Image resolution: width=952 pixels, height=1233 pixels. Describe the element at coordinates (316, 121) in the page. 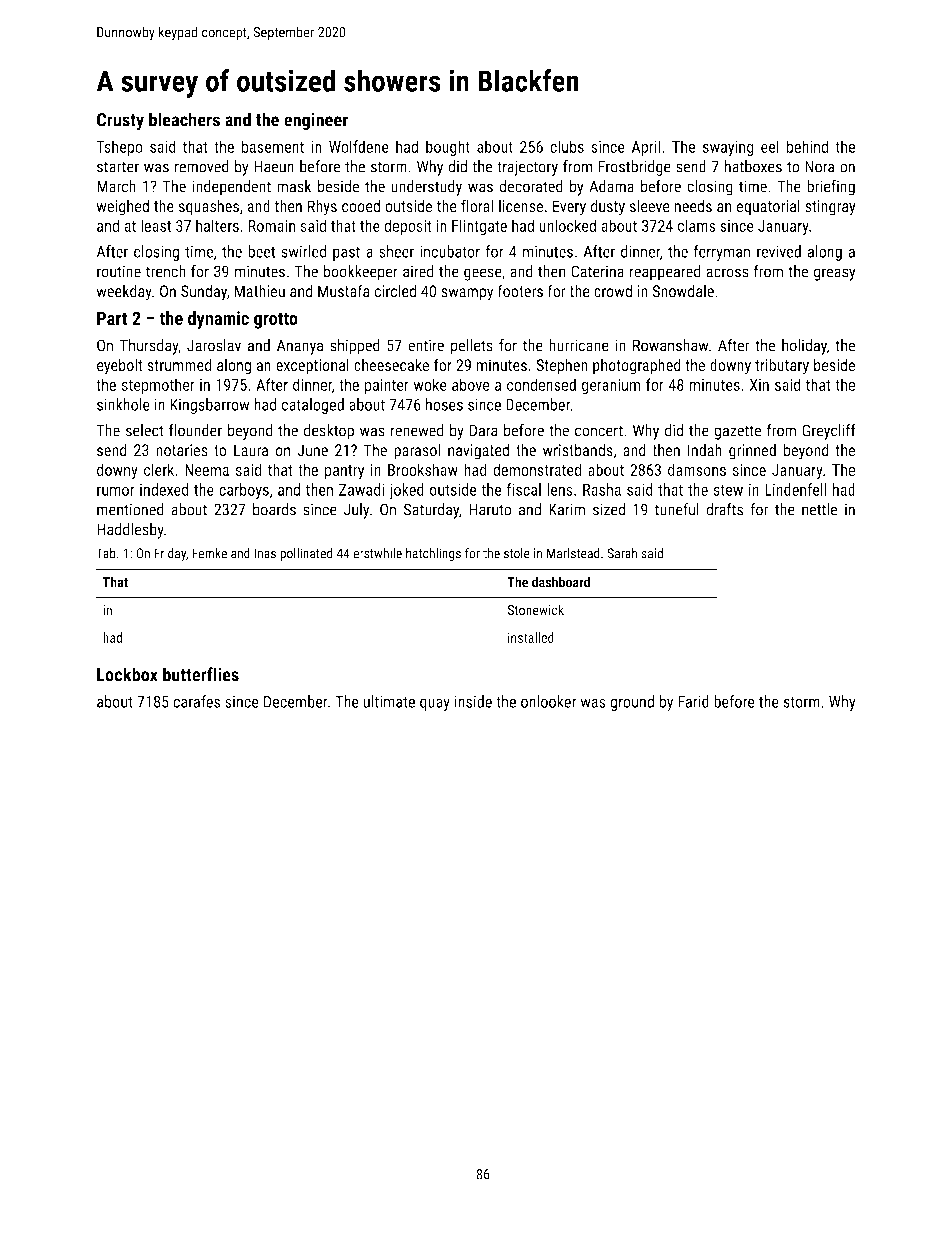

I see `engineer` at that location.
